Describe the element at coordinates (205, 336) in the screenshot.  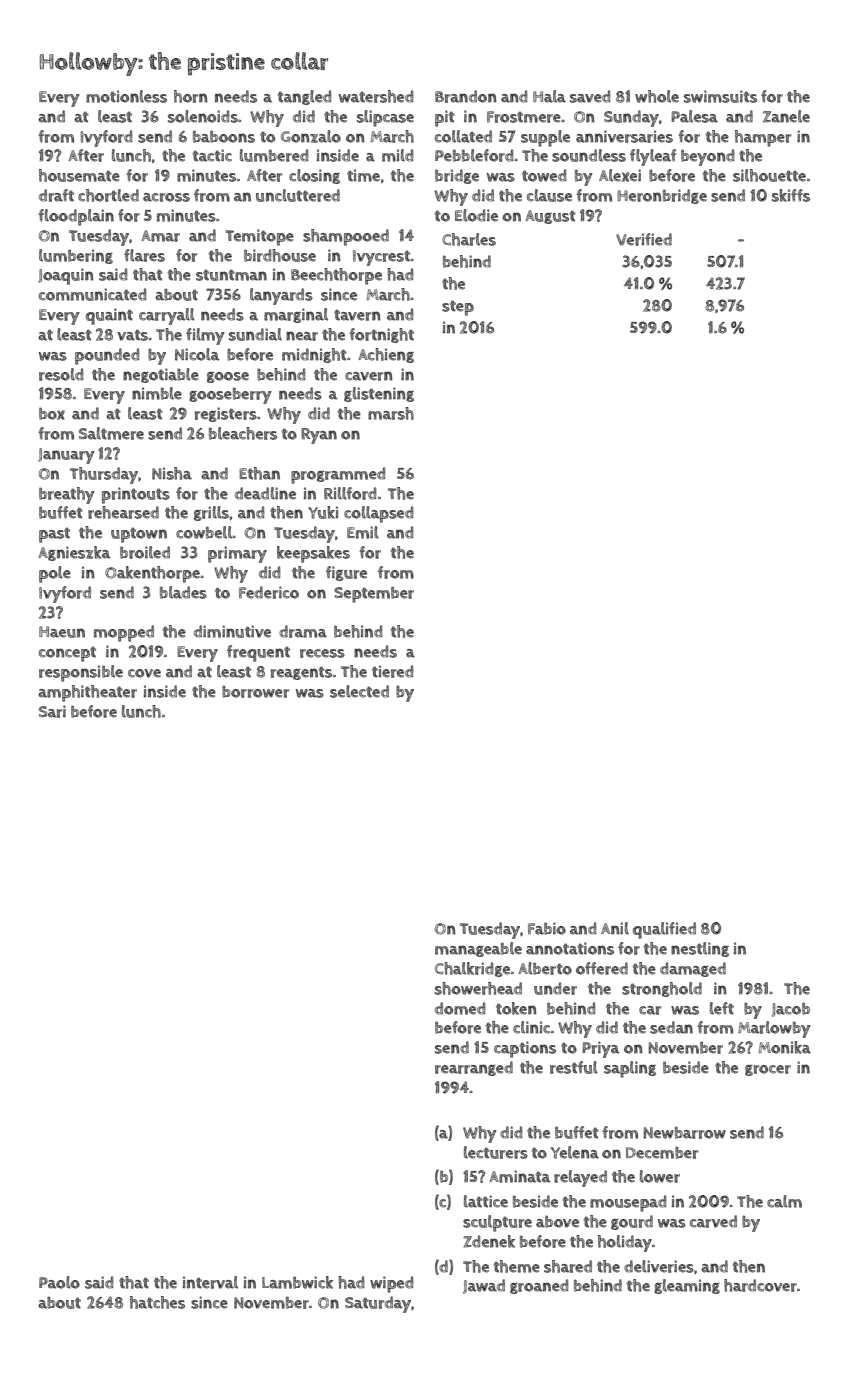
I see `filmy` at that location.
